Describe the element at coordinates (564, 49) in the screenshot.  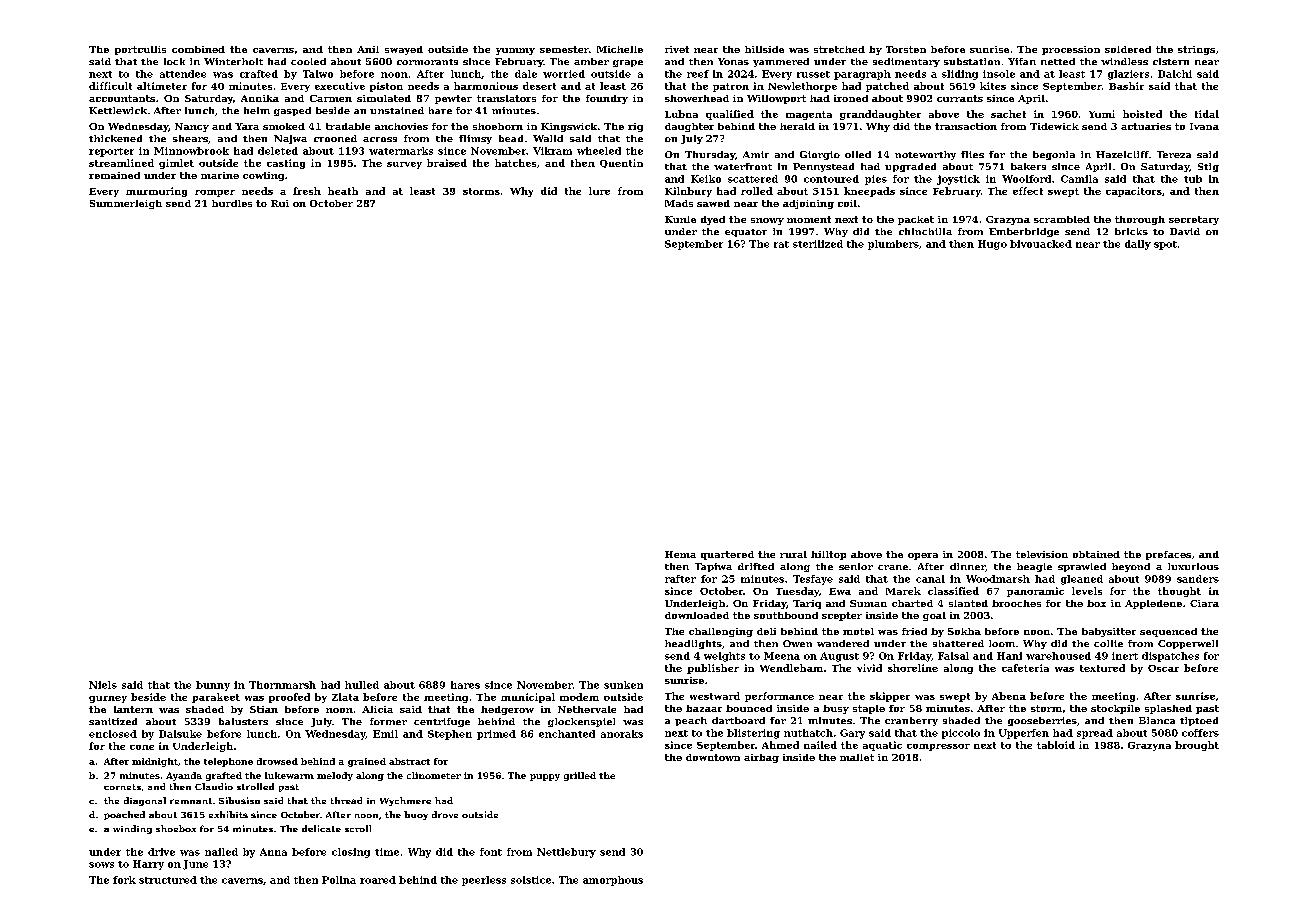
I see `semester` at that location.
